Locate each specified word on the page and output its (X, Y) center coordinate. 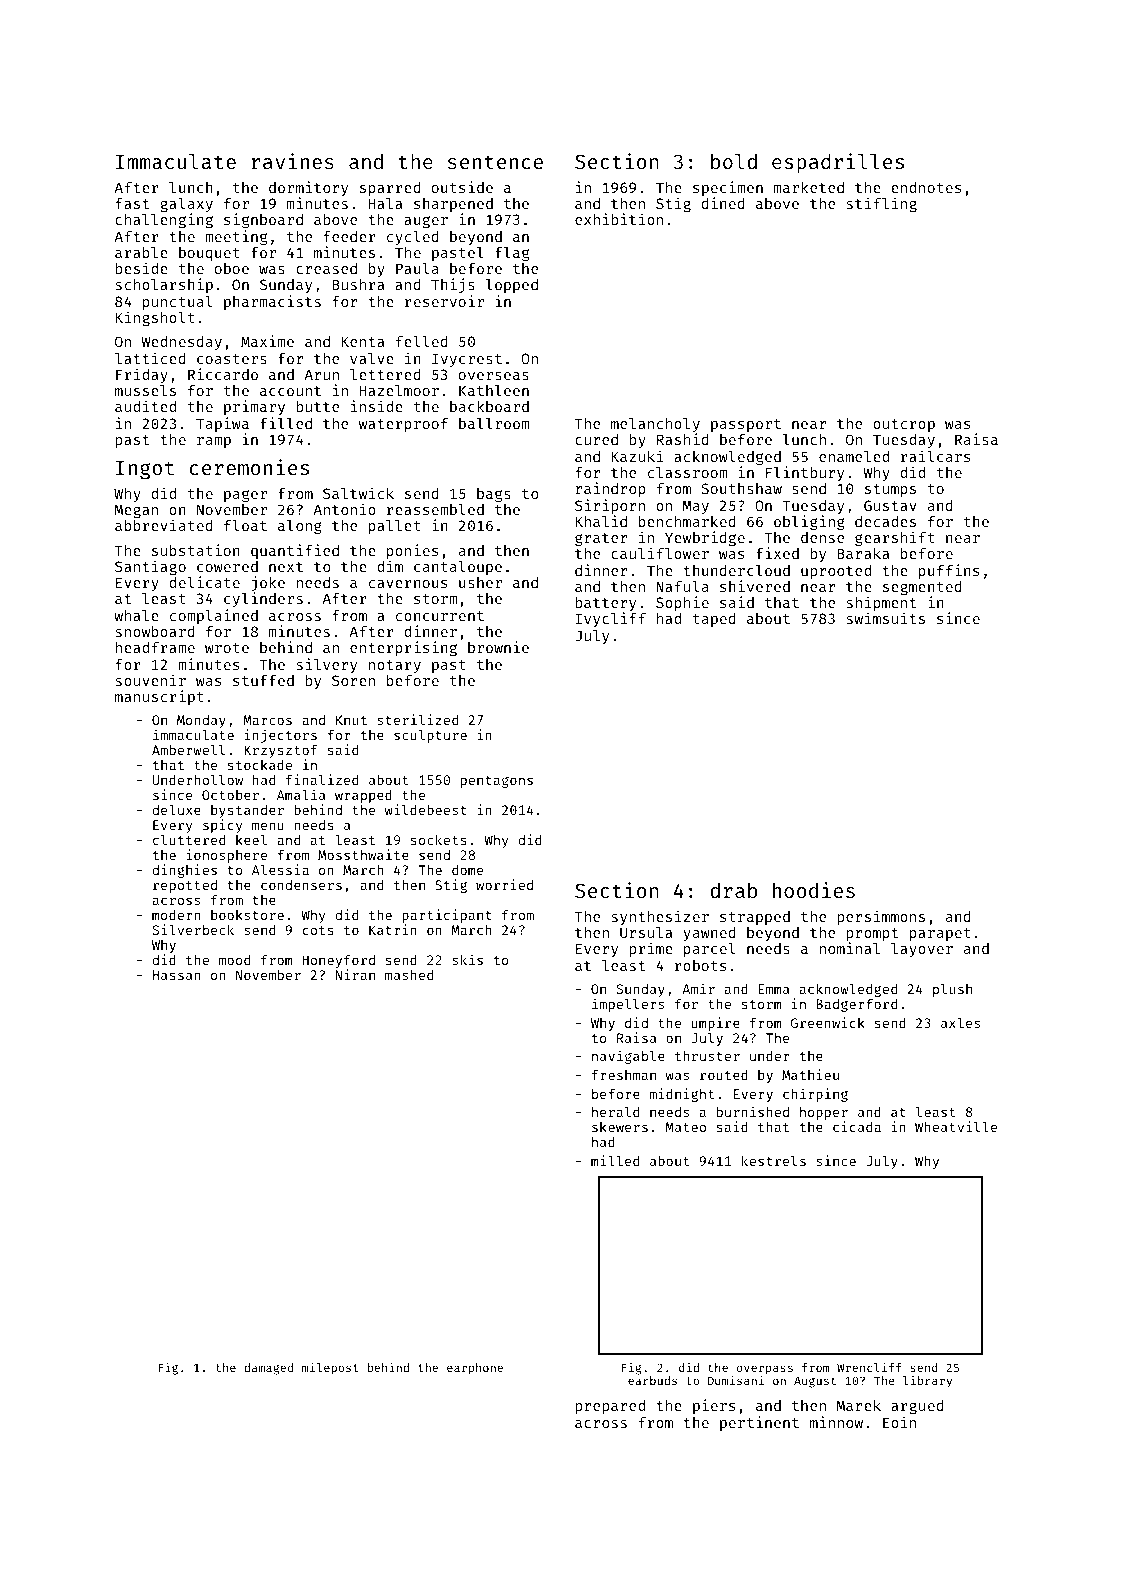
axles (960, 1023)
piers (714, 1406)
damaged (268, 1369)
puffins (949, 571)
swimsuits (886, 618)
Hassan (176, 975)
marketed (809, 187)
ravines (292, 161)
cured (596, 439)
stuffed (263, 680)
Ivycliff (611, 620)
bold (734, 161)
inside (377, 406)
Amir (698, 988)
